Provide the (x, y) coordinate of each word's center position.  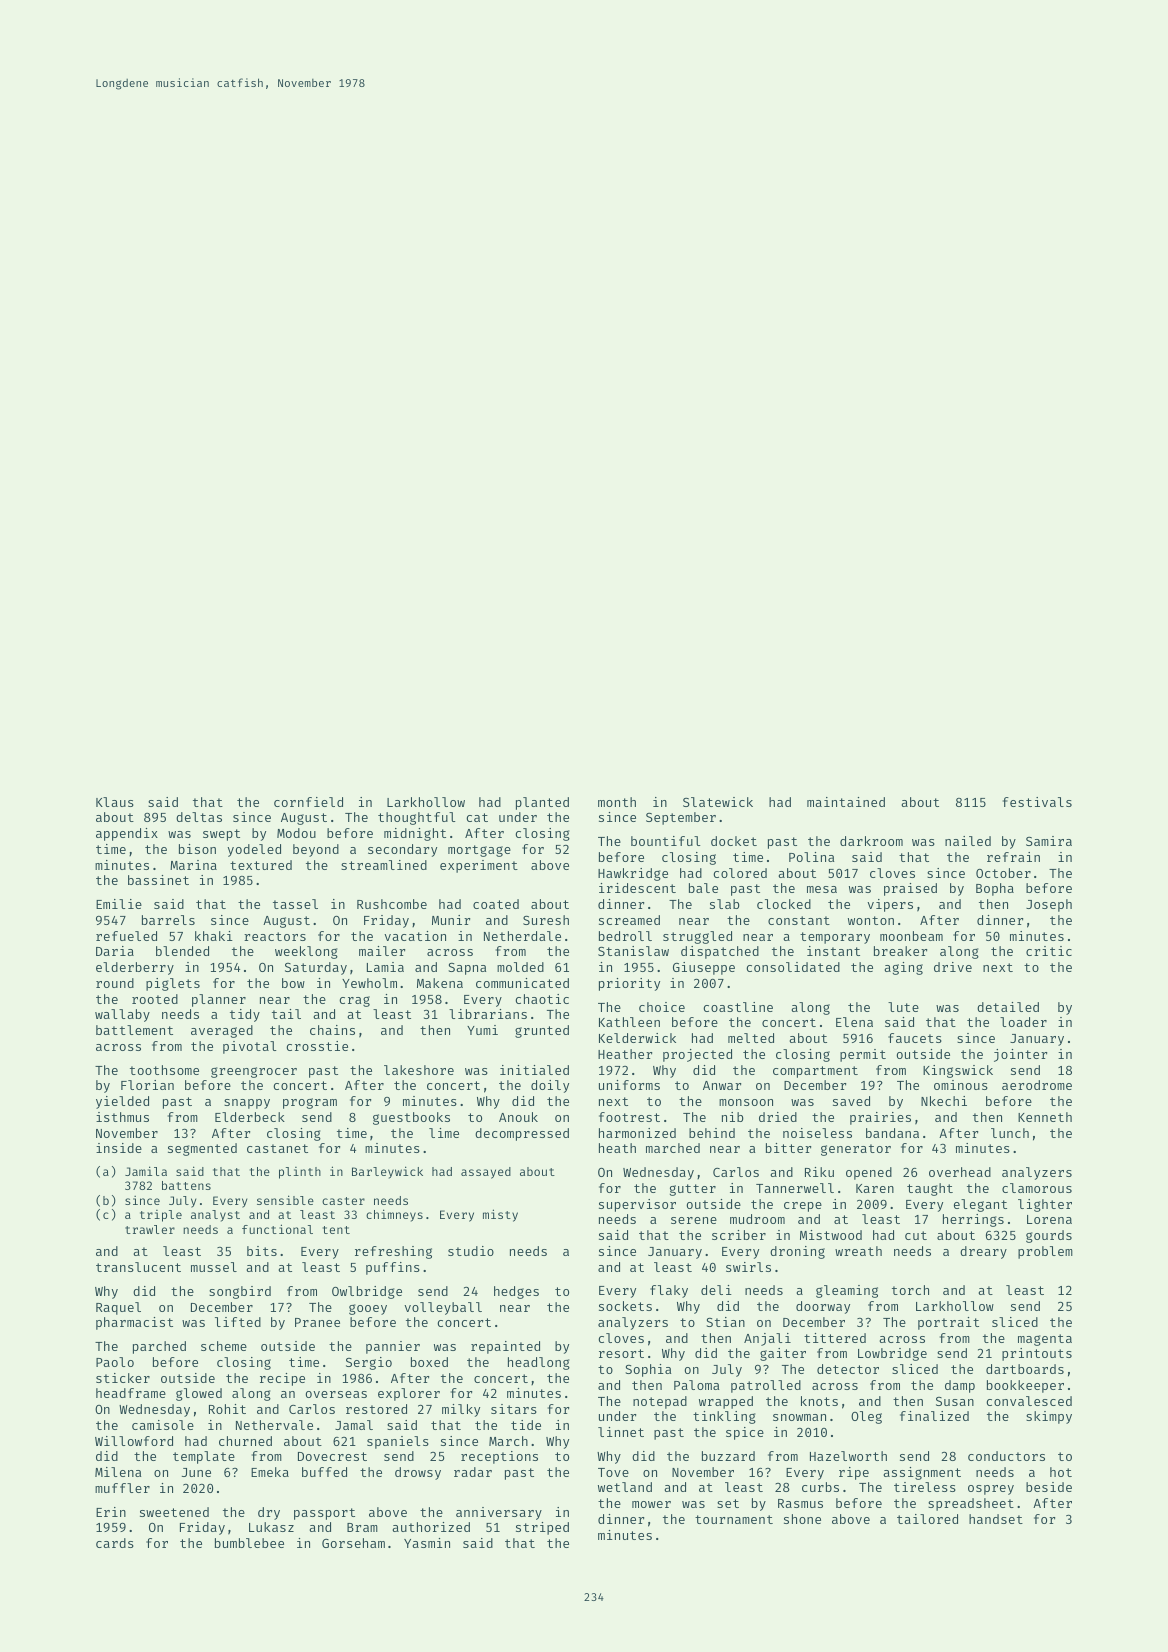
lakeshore (419, 1070)
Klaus (115, 802)
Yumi (482, 1030)
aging (903, 968)
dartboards (1025, 1369)
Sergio (369, 1363)
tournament (734, 1519)
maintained (846, 802)
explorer (409, 1394)
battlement (134, 1030)
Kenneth (1045, 1117)
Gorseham (353, 1543)
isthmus (122, 1117)
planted (542, 803)
